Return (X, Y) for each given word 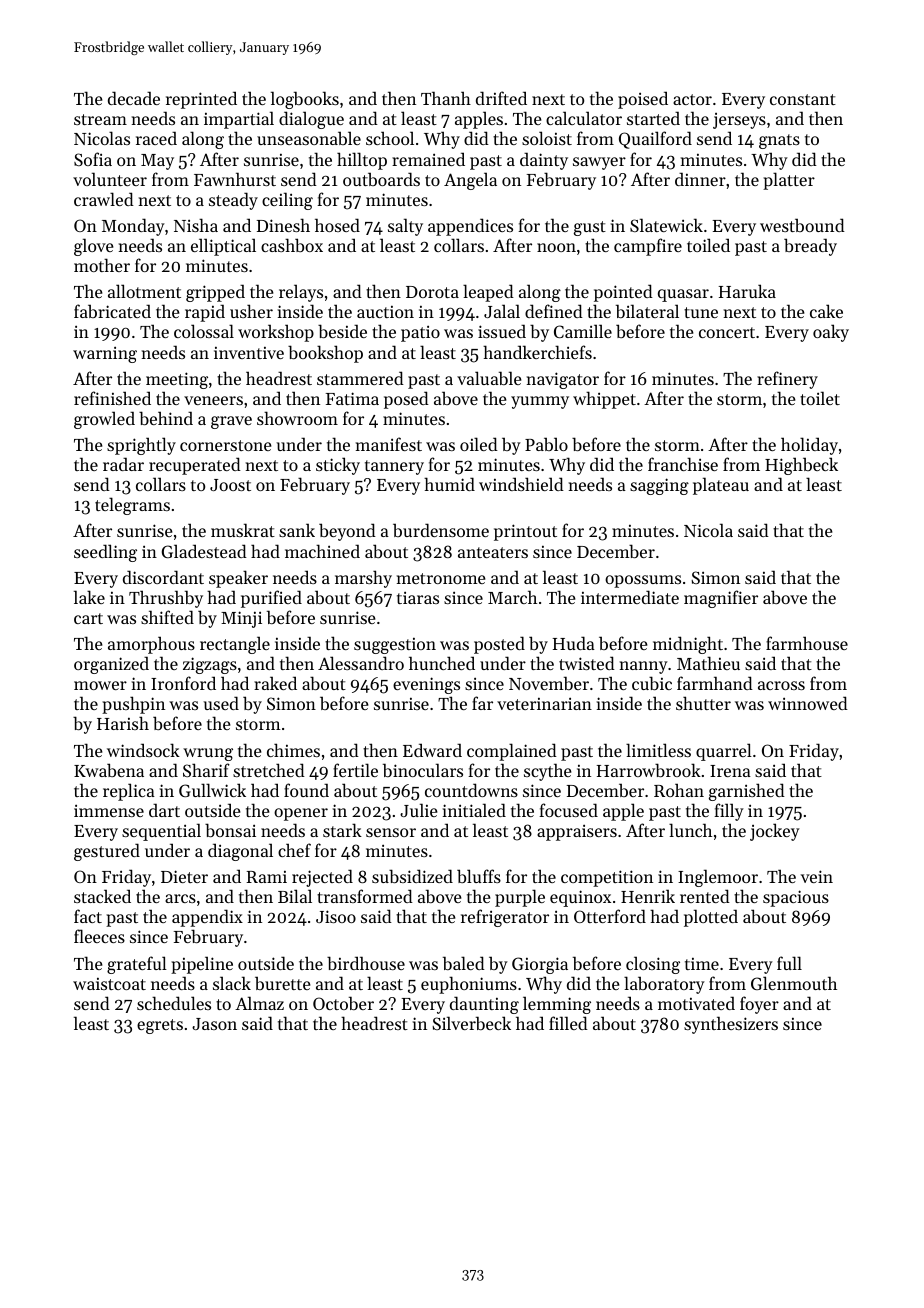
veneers (213, 400)
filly (729, 812)
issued (502, 331)
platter (789, 181)
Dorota (432, 292)
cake (826, 311)
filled (568, 1023)
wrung (208, 754)
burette (283, 983)
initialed (474, 810)
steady (233, 201)
